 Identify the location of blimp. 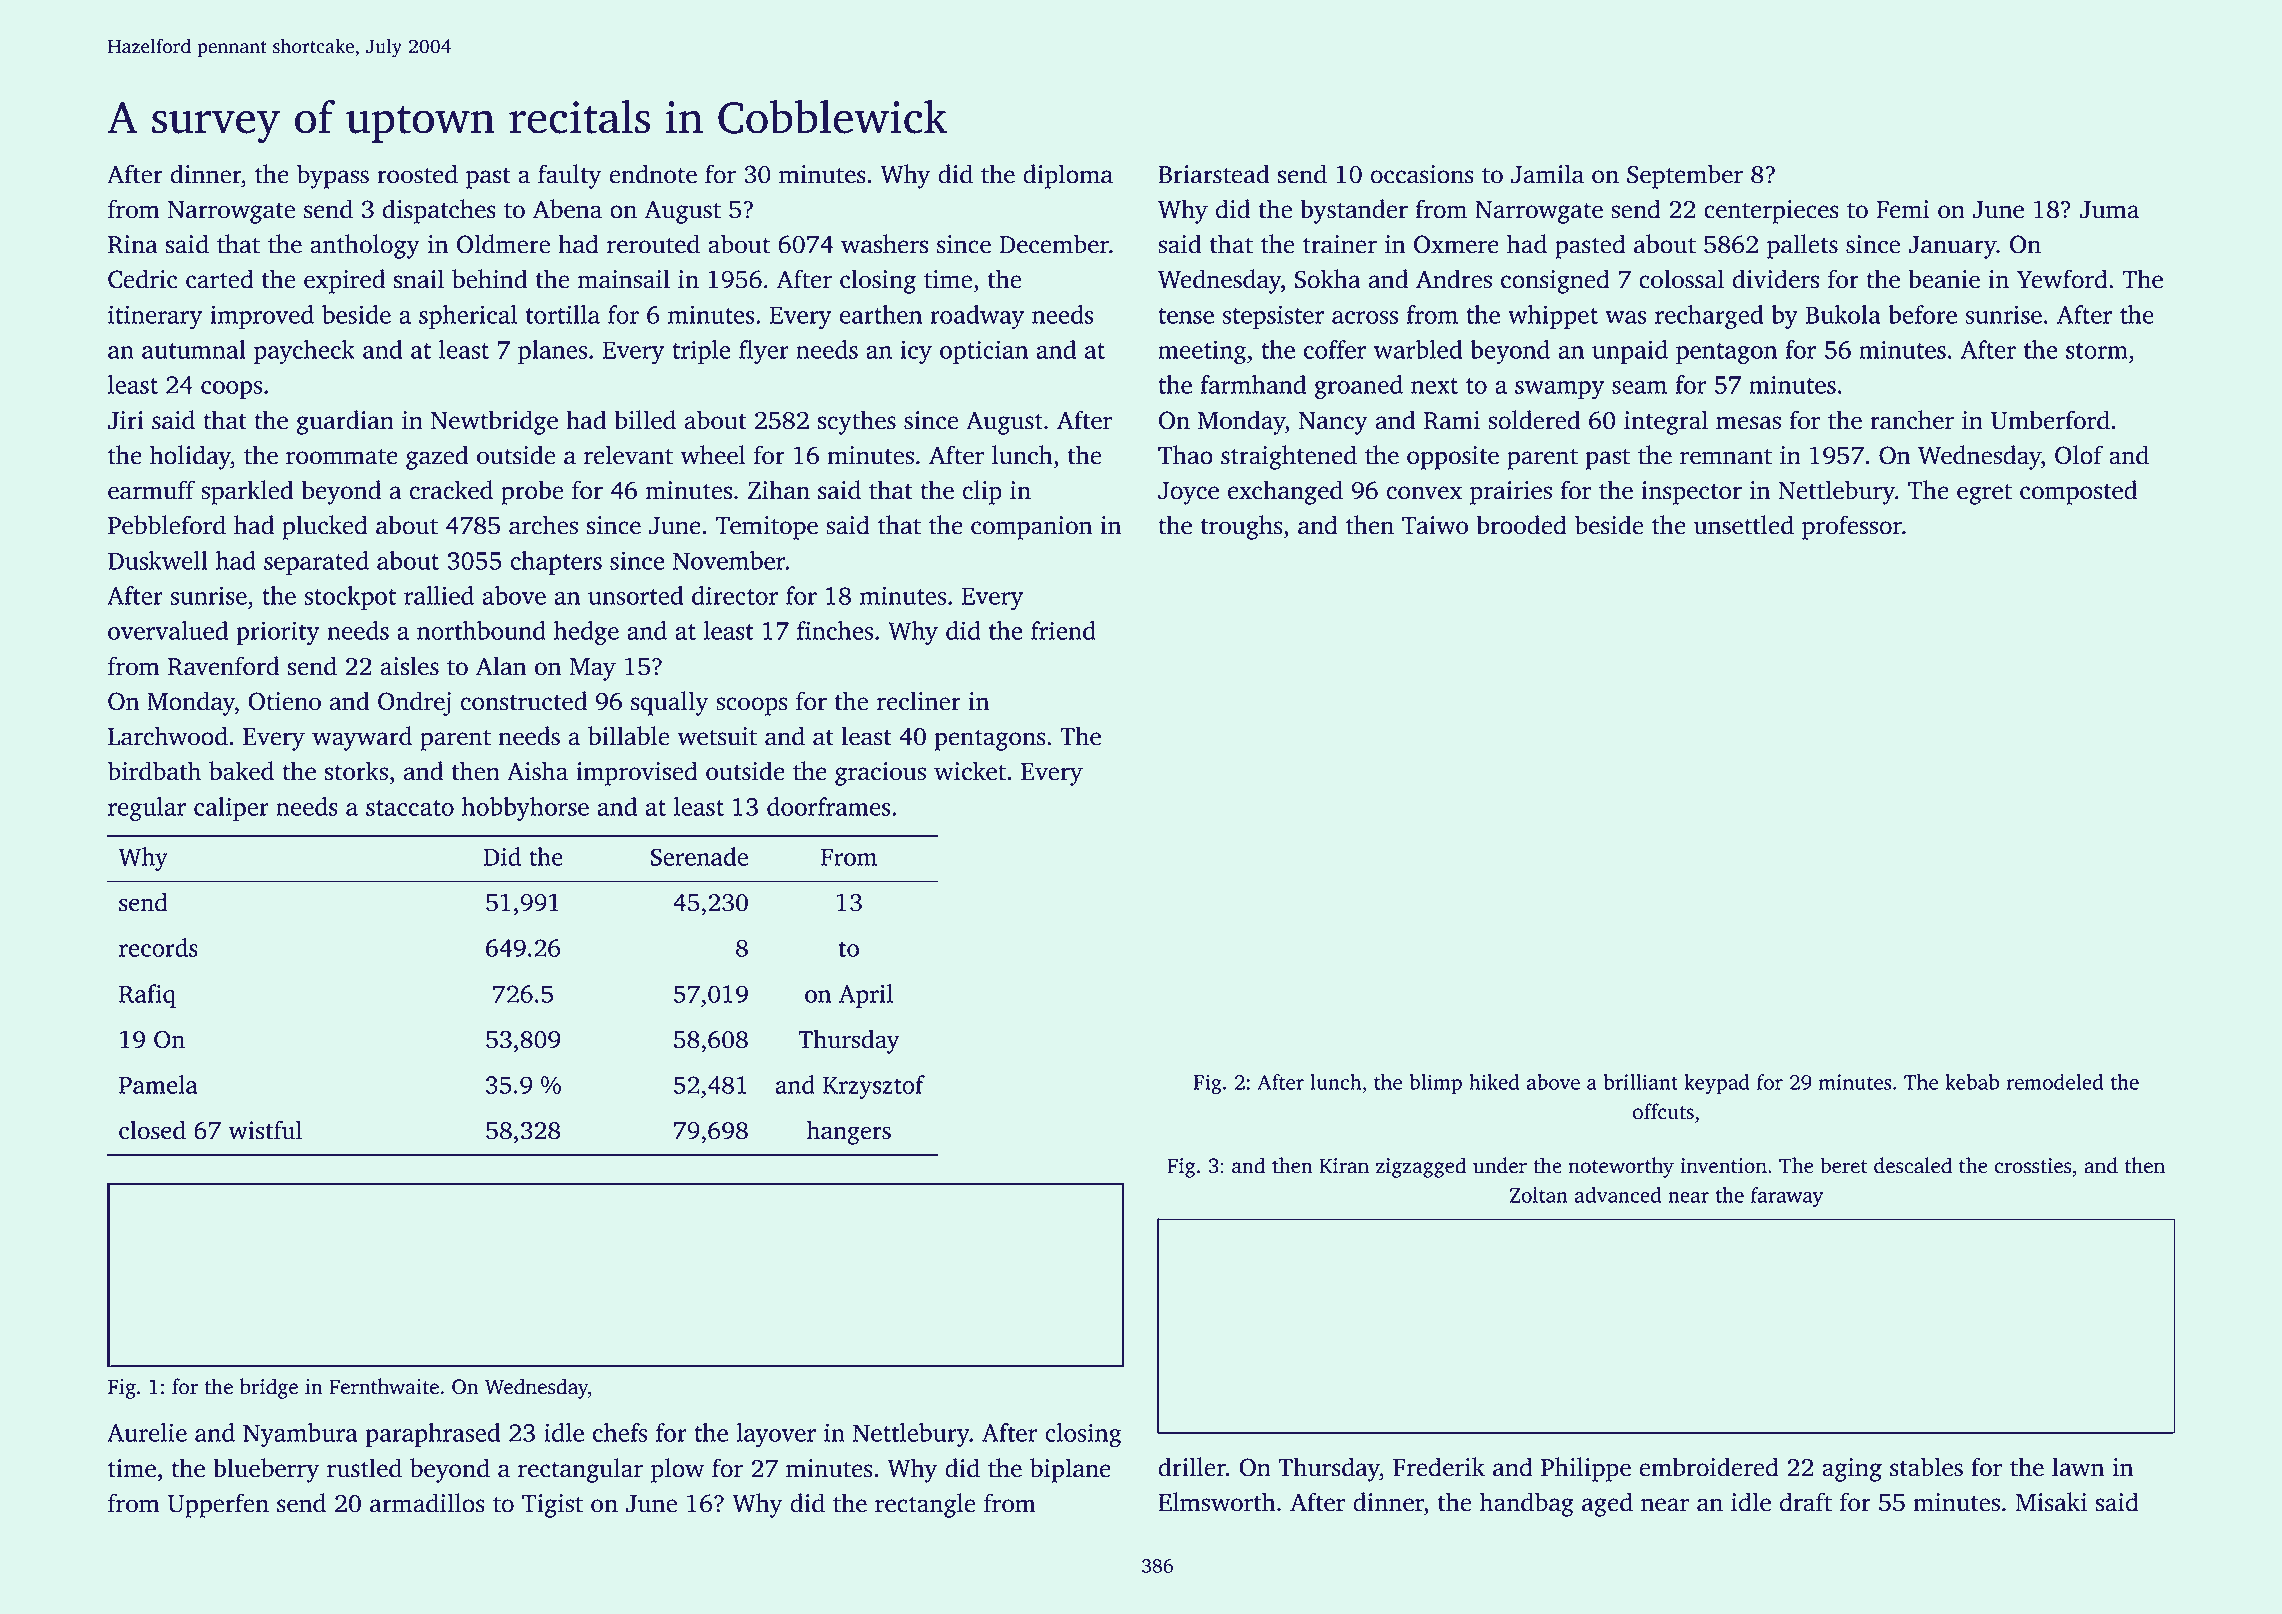
(1435, 1084).
